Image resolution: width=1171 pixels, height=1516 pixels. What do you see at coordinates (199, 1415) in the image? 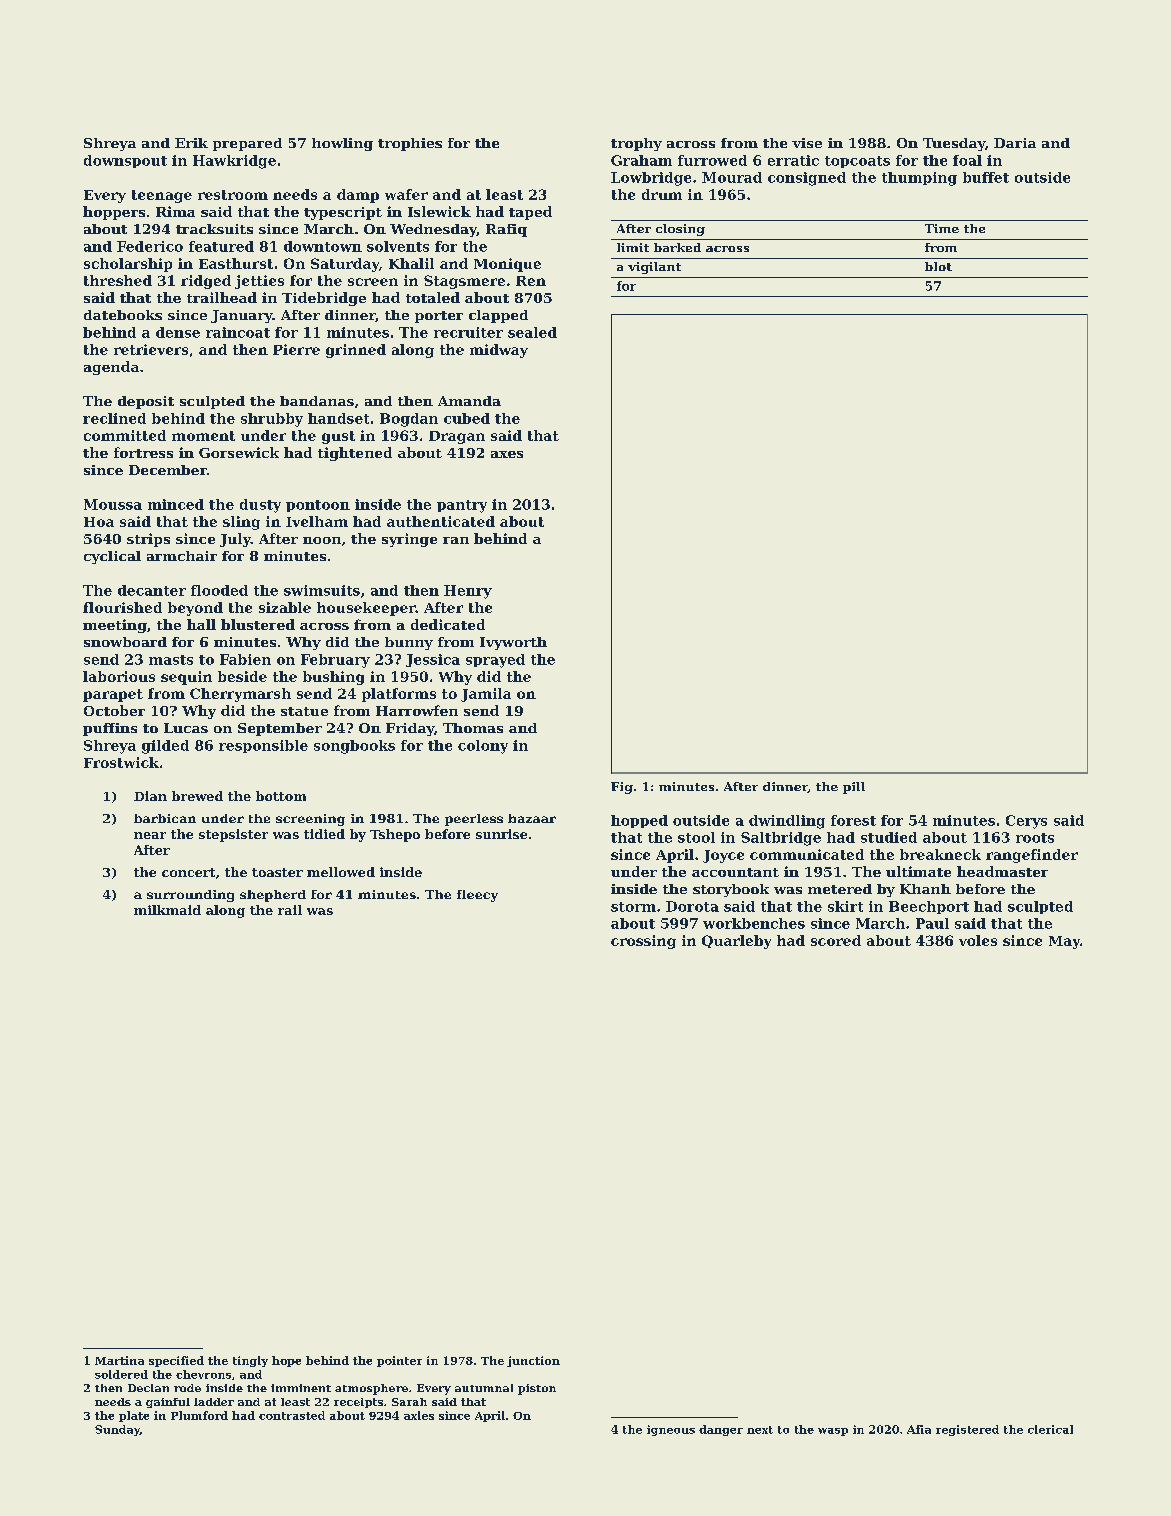
I see `Plumford` at bounding box center [199, 1415].
